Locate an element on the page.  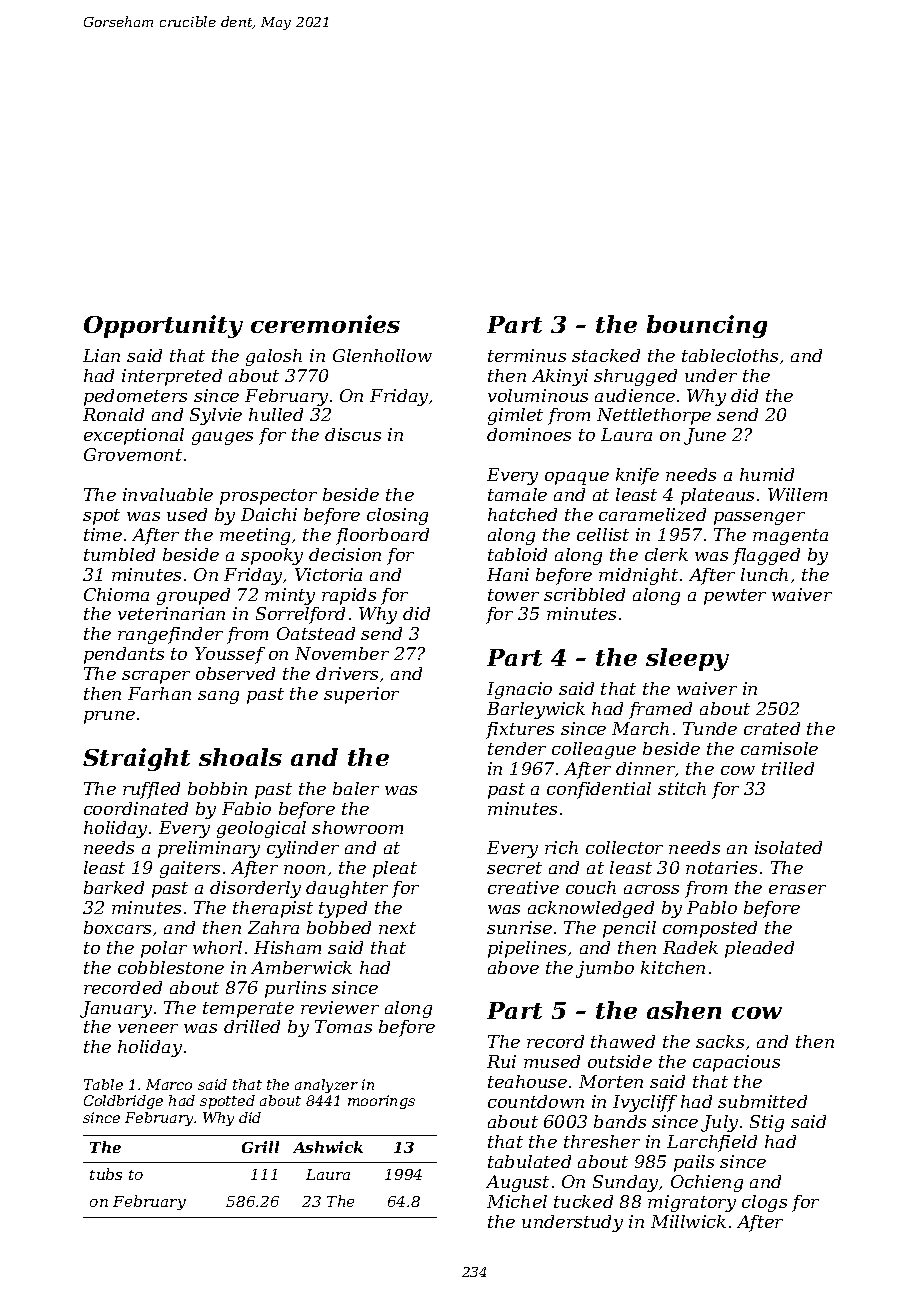
tubs is located at coordinates (106, 1174).
